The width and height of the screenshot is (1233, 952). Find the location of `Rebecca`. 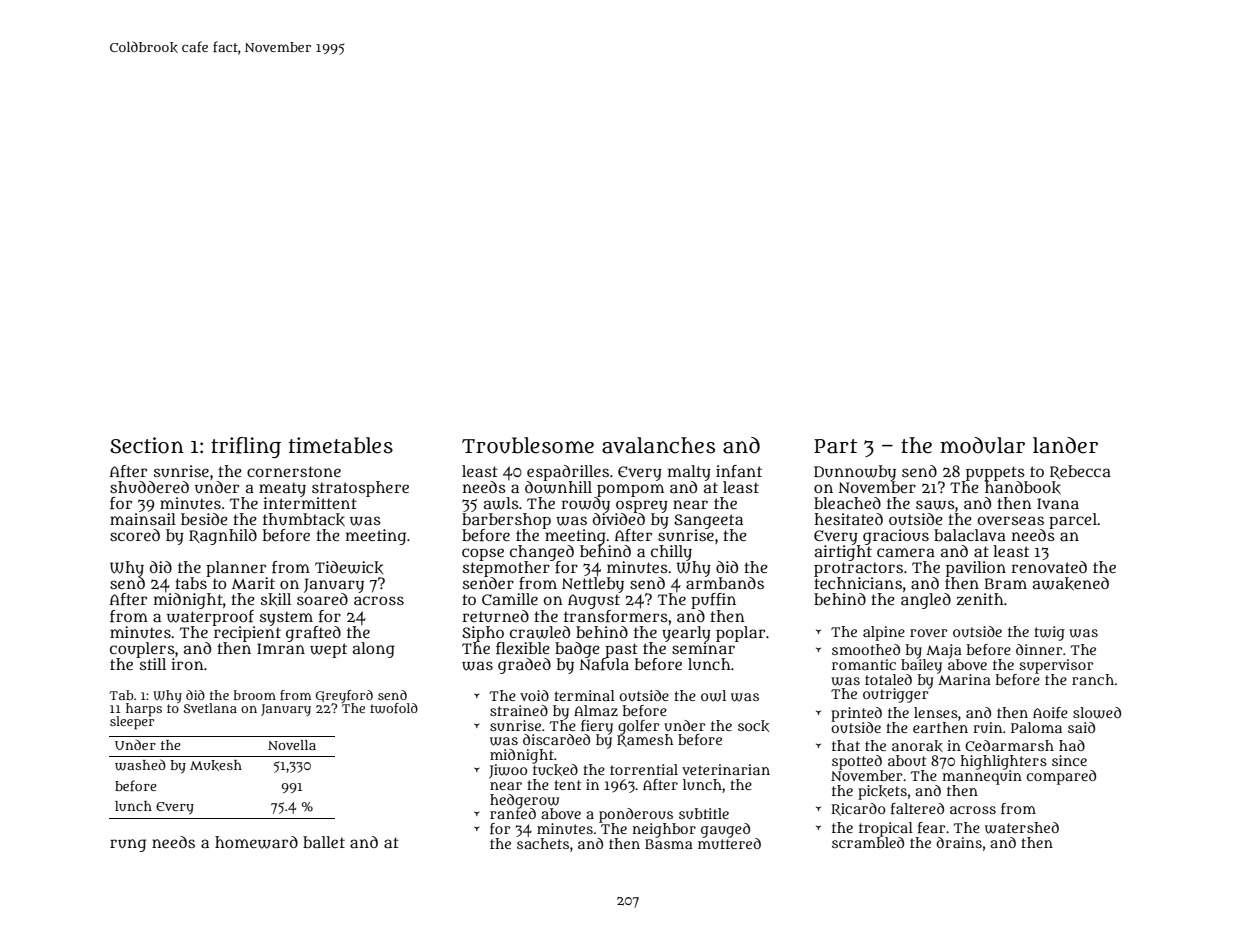

Rebecca is located at coordinates (1080, 472).
